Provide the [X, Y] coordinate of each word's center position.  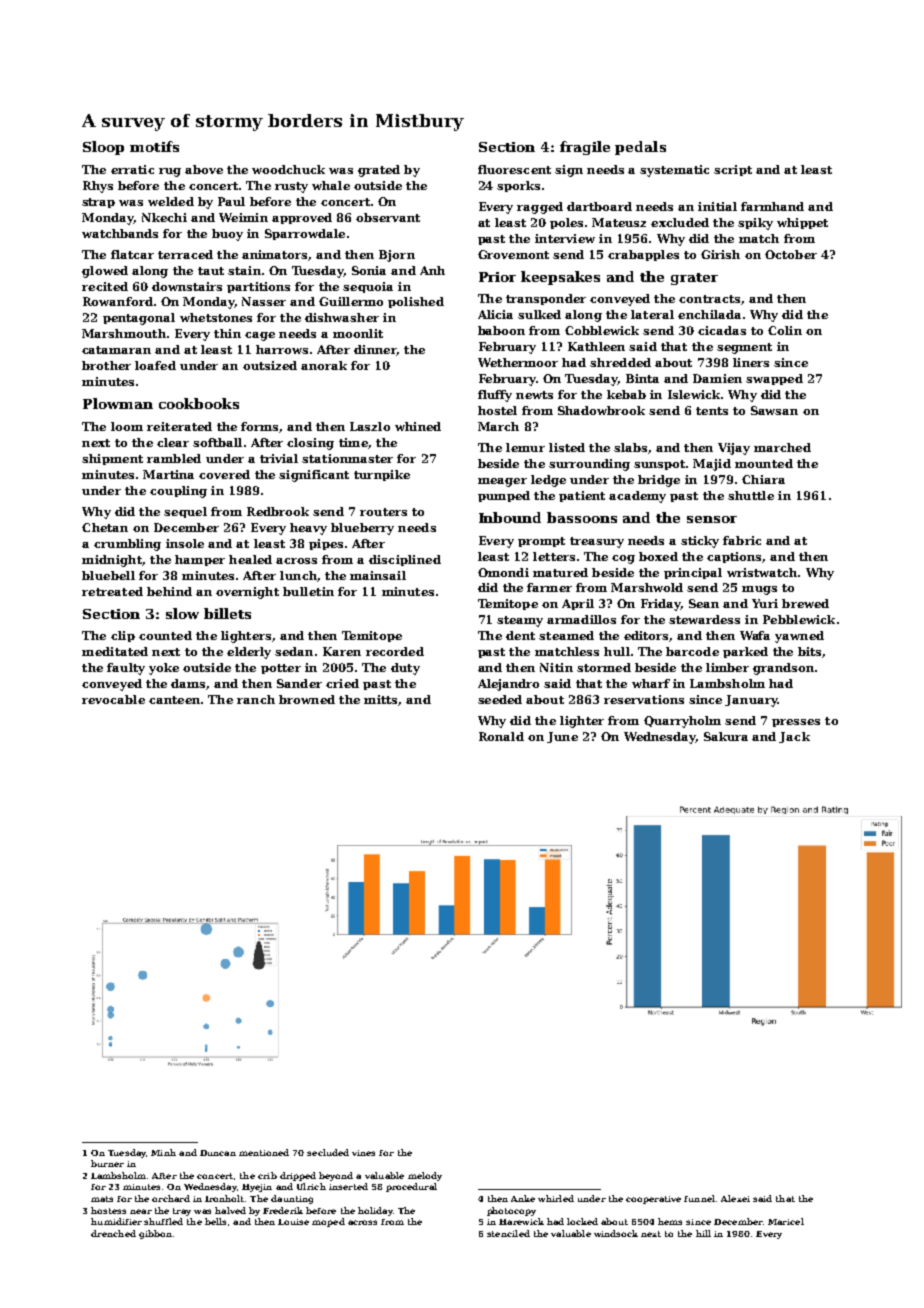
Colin [785, 330]
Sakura [726, 736]
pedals [640, 148]
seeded [500, 699]
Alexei [735, 1198]
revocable [113, 699]
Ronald [501, 736]
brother [106, 365]
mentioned [264, 1152]
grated [379, 171]
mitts [380, 699]
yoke [164, 669]
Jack [794, 737]
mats [102, 1199]
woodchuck [288, 169]
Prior [497, 277]
